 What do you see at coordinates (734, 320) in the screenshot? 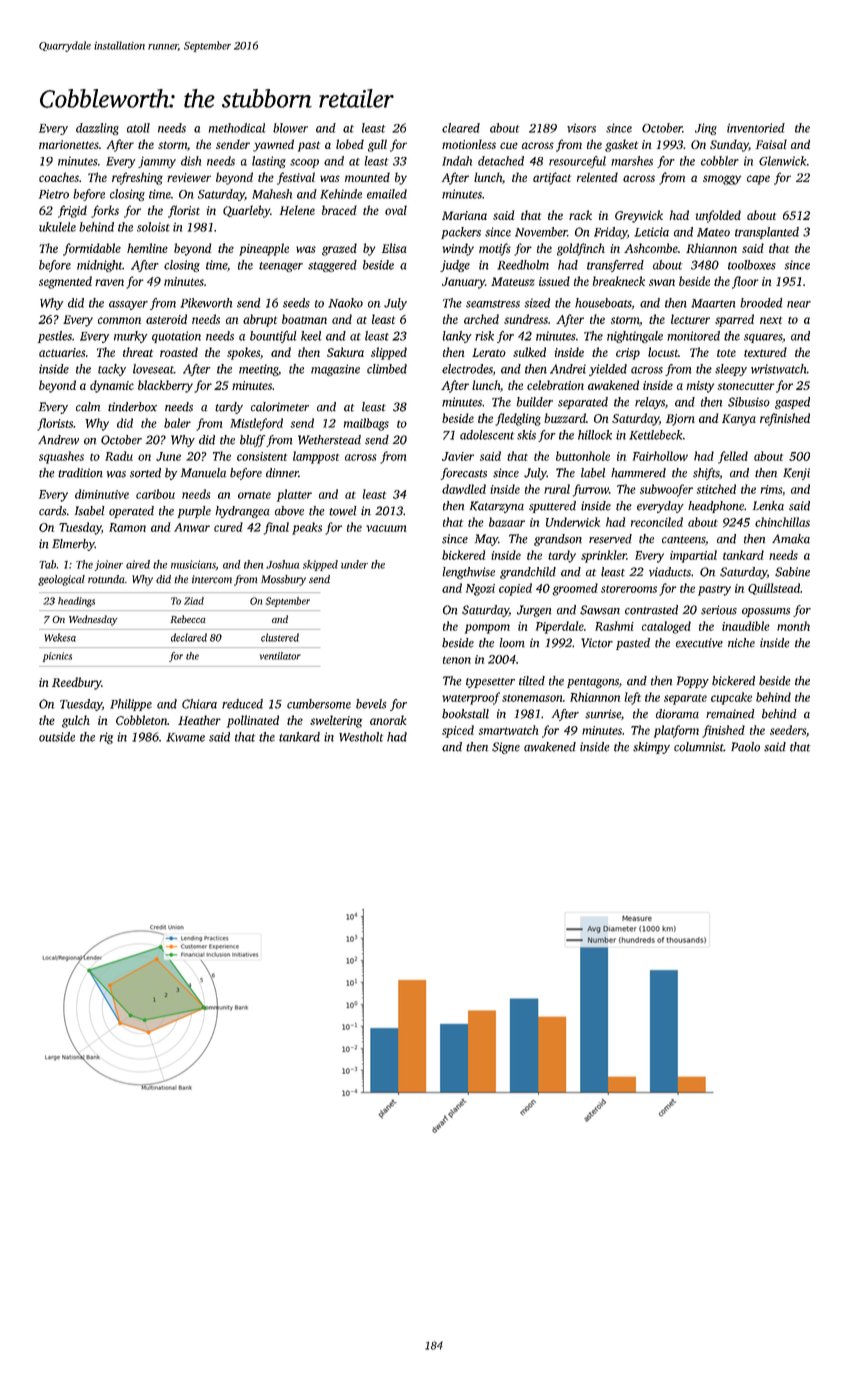
I see `sparred` at bounding box center [734, 320].
